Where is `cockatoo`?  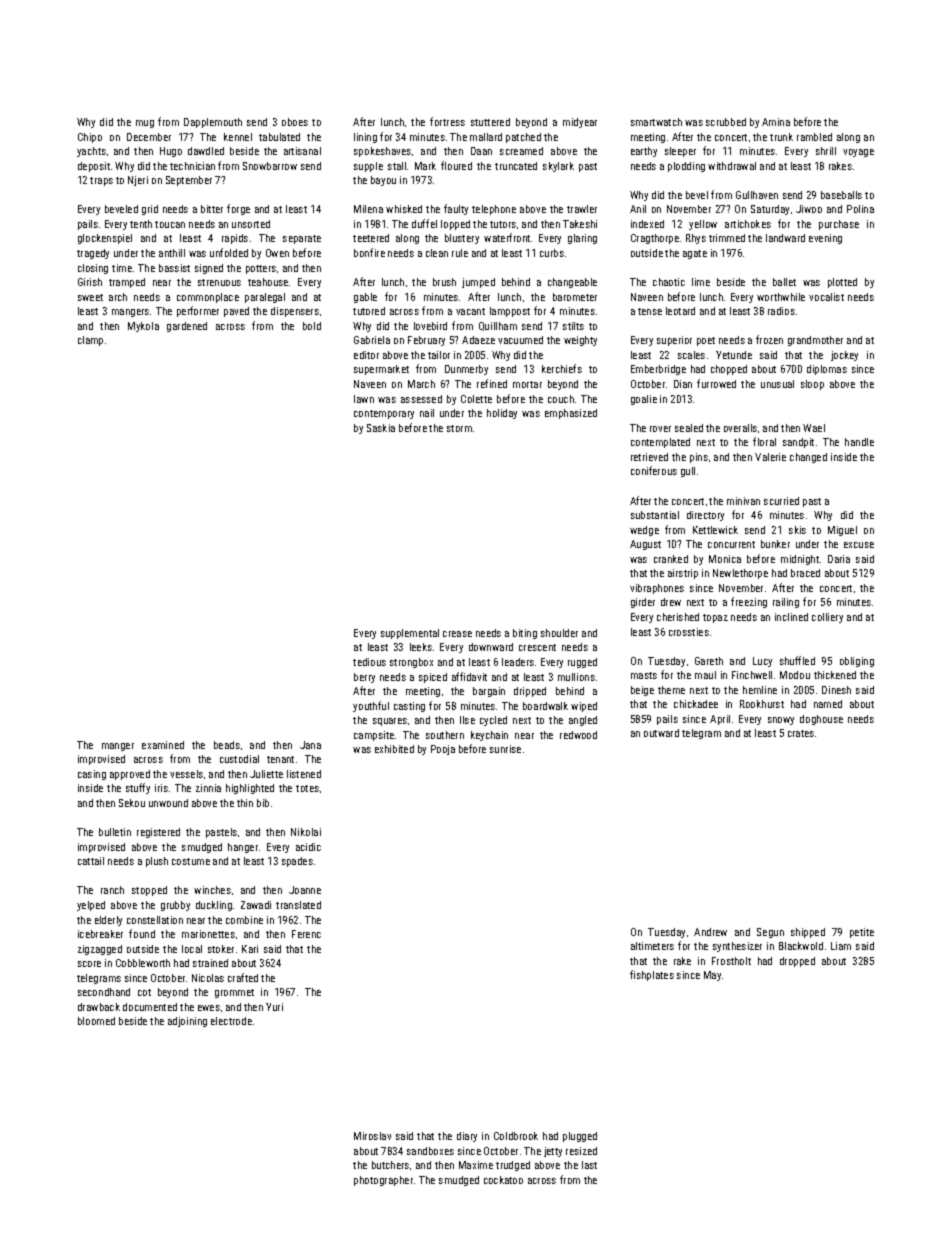 cockatoo is located at coordinates (503, 1180).
